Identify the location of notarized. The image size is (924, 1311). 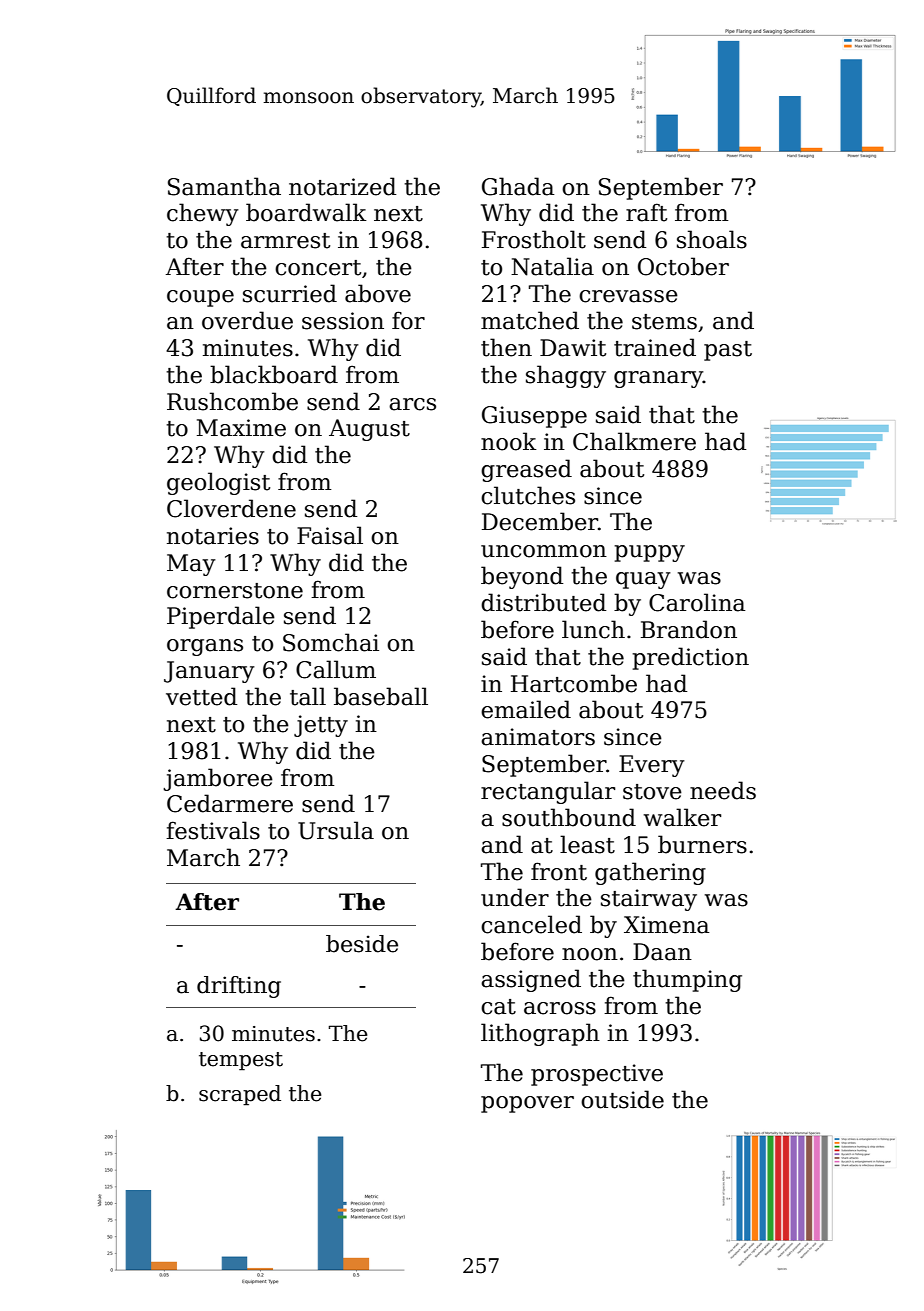
(342, 186).
